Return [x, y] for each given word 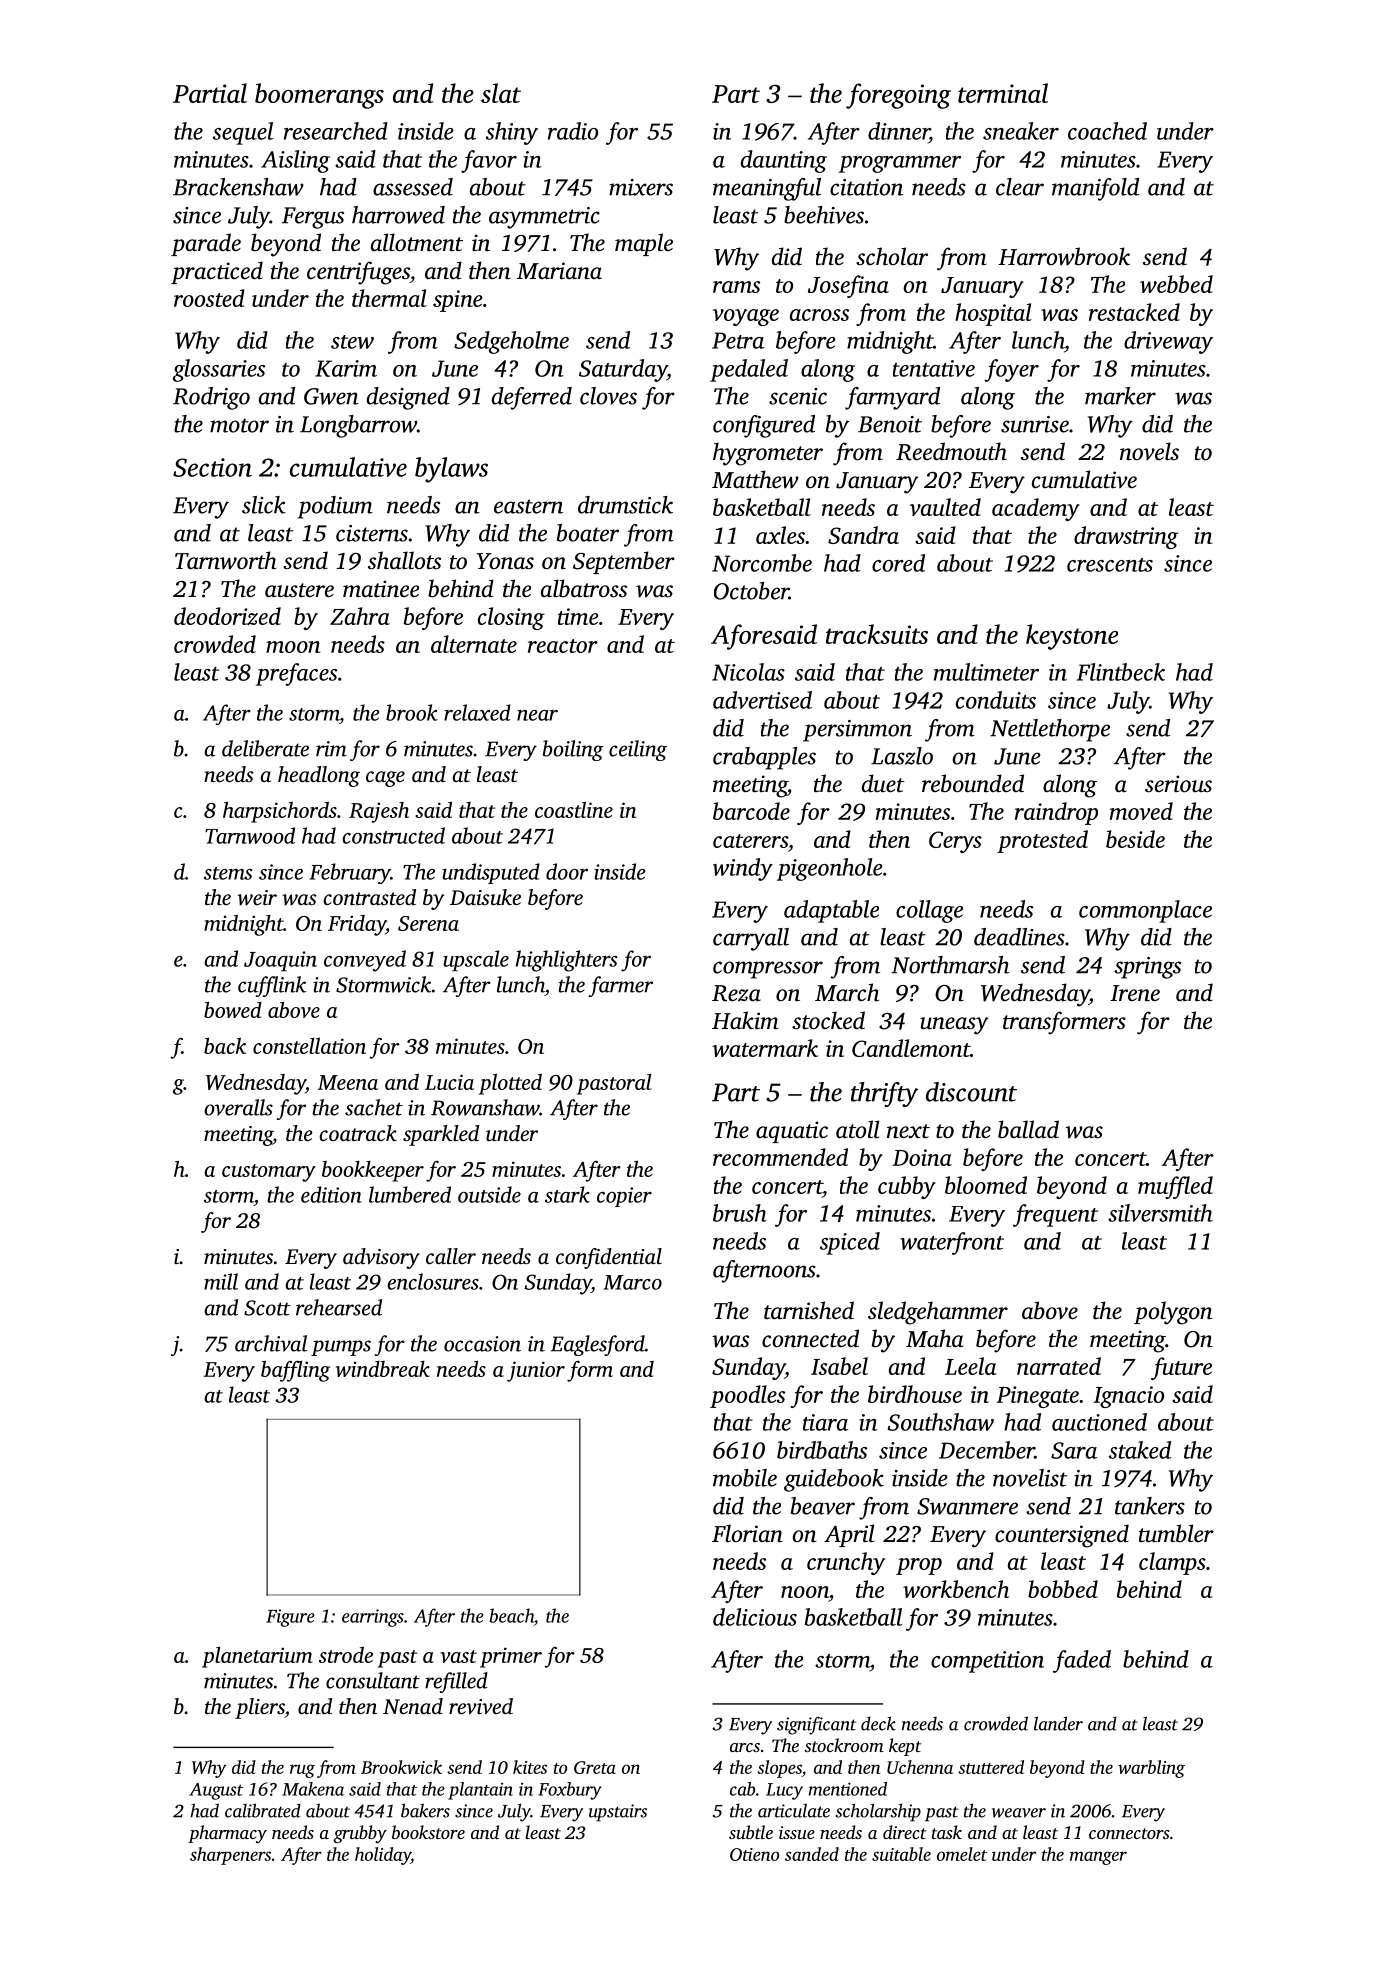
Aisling [295, 161]
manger [1098, 1858]
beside [1135, 839]
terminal [1003, 93]
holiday [383, 1856]
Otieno [754, 1854]
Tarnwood [250, 835]
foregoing [898, 96]
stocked [828, 1020]
